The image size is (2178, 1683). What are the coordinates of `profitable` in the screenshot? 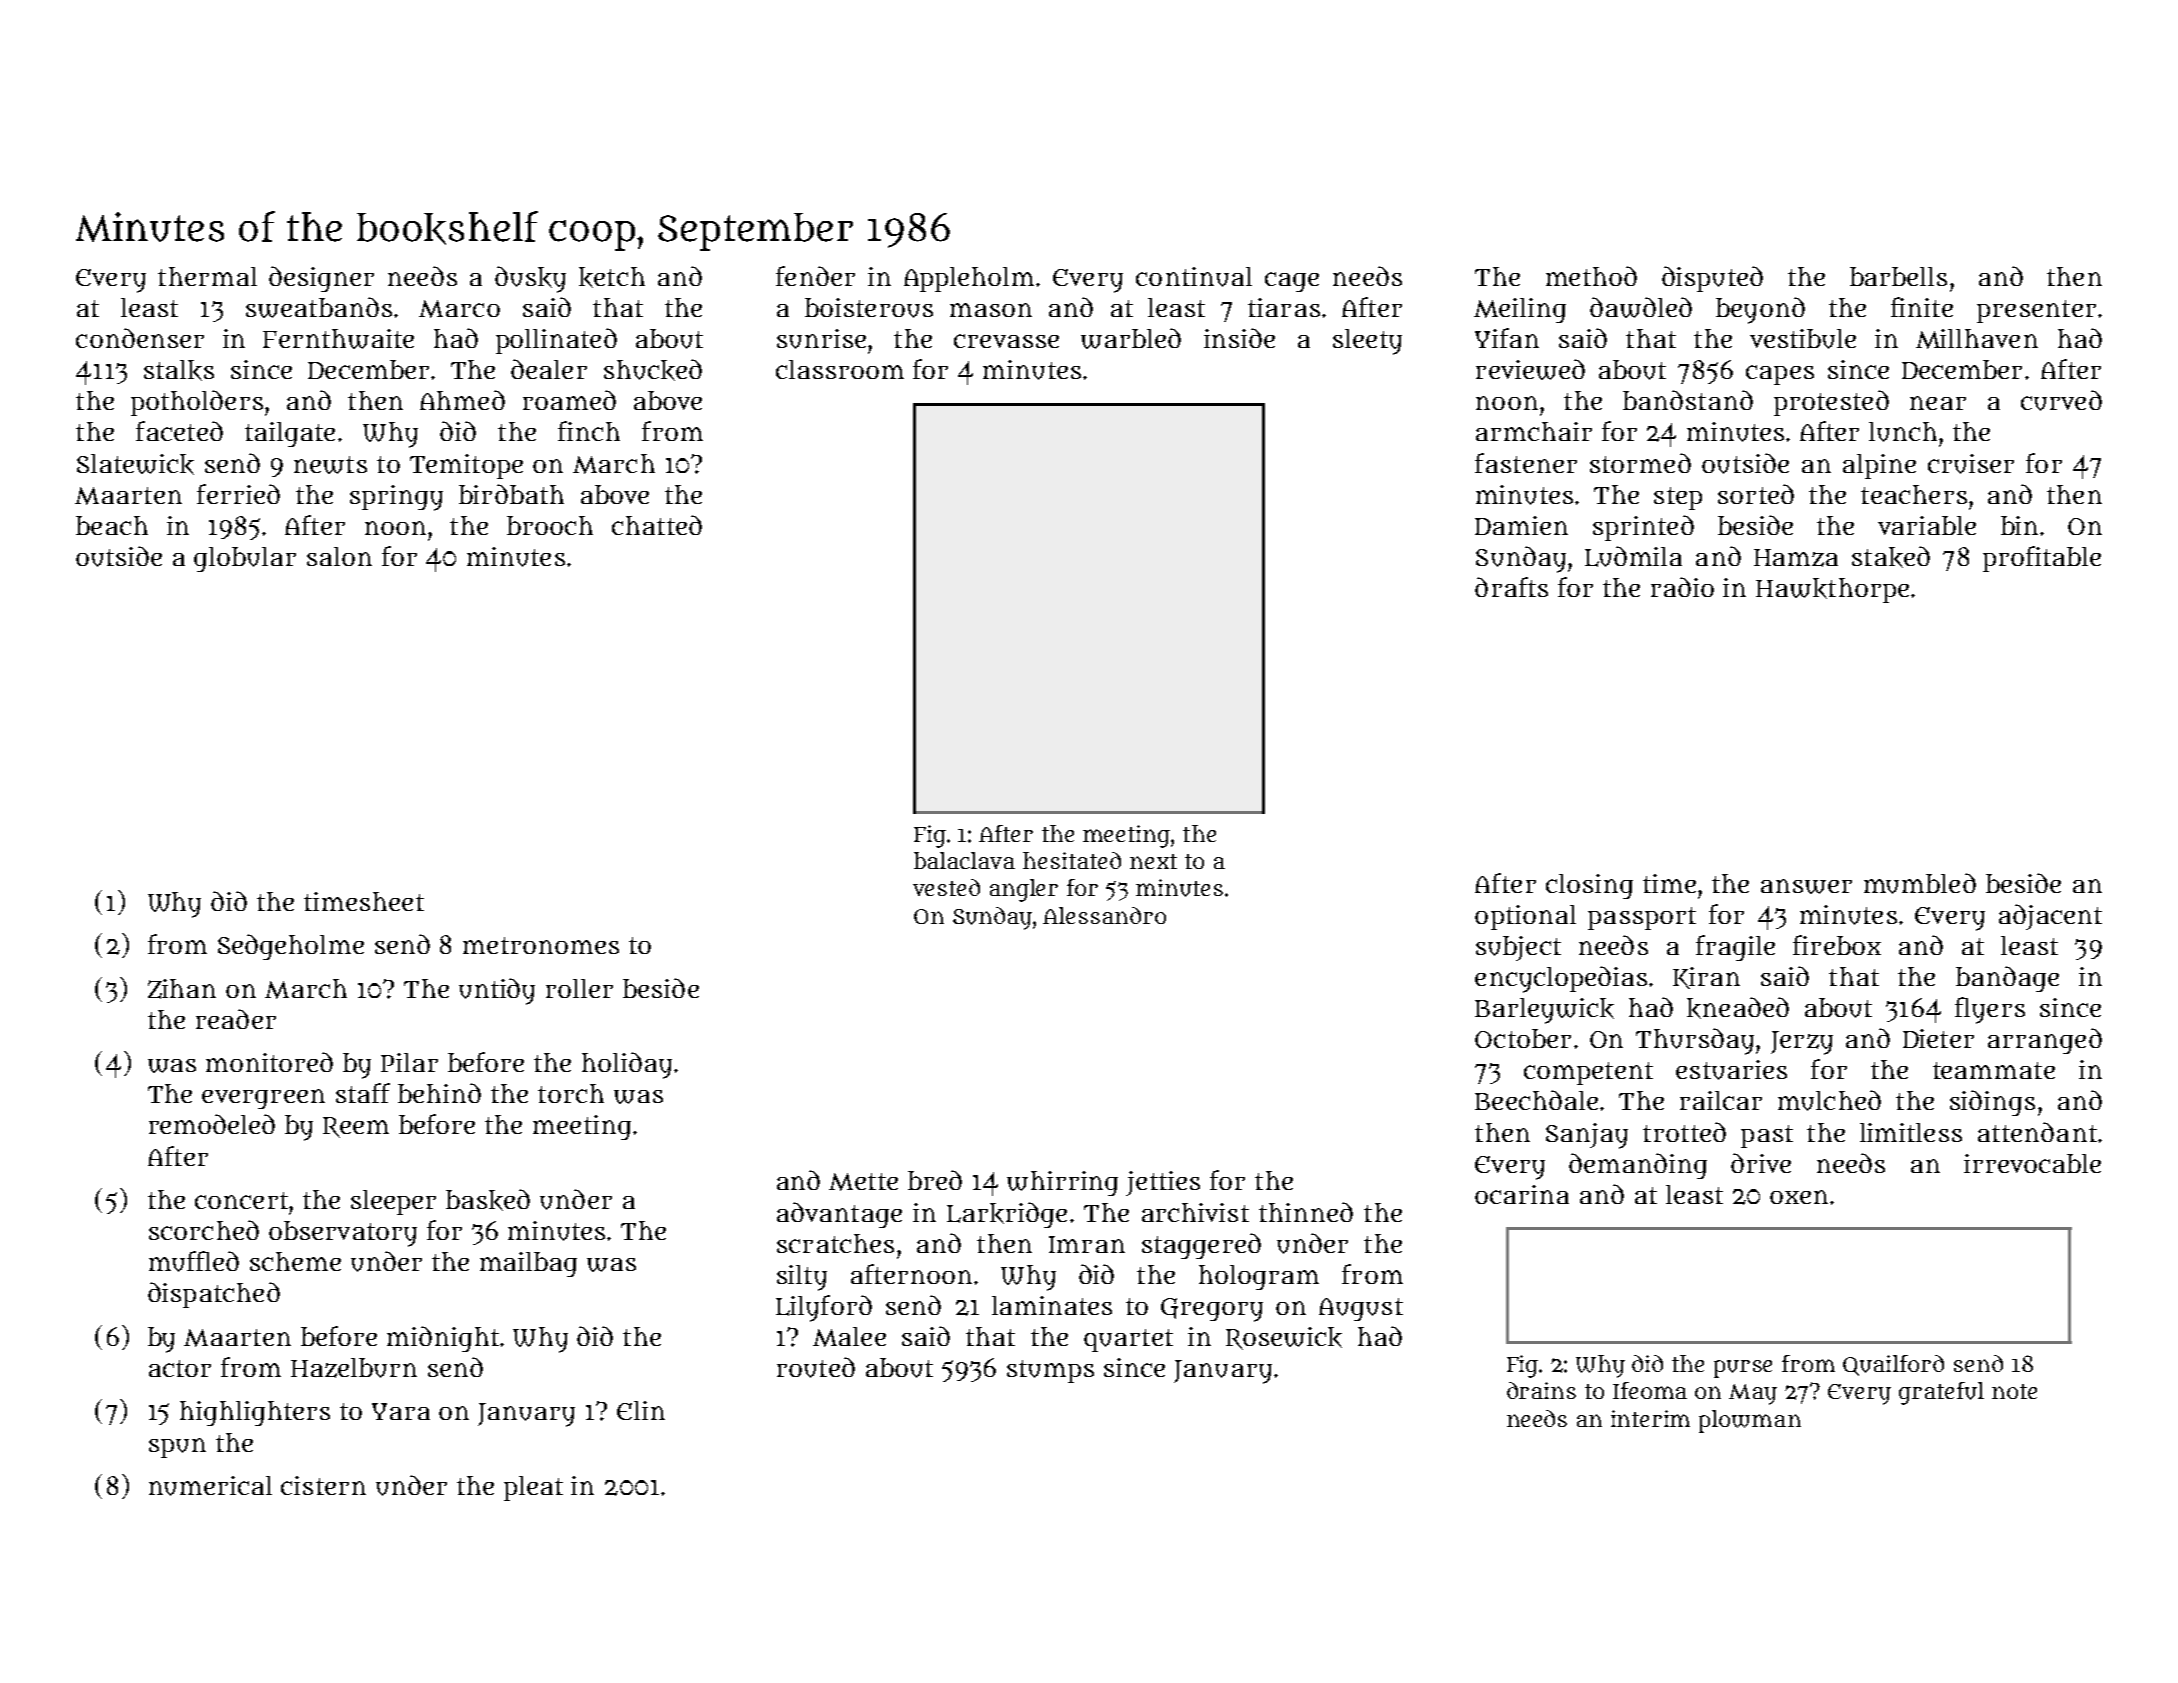 It's located at (2042, 559).
